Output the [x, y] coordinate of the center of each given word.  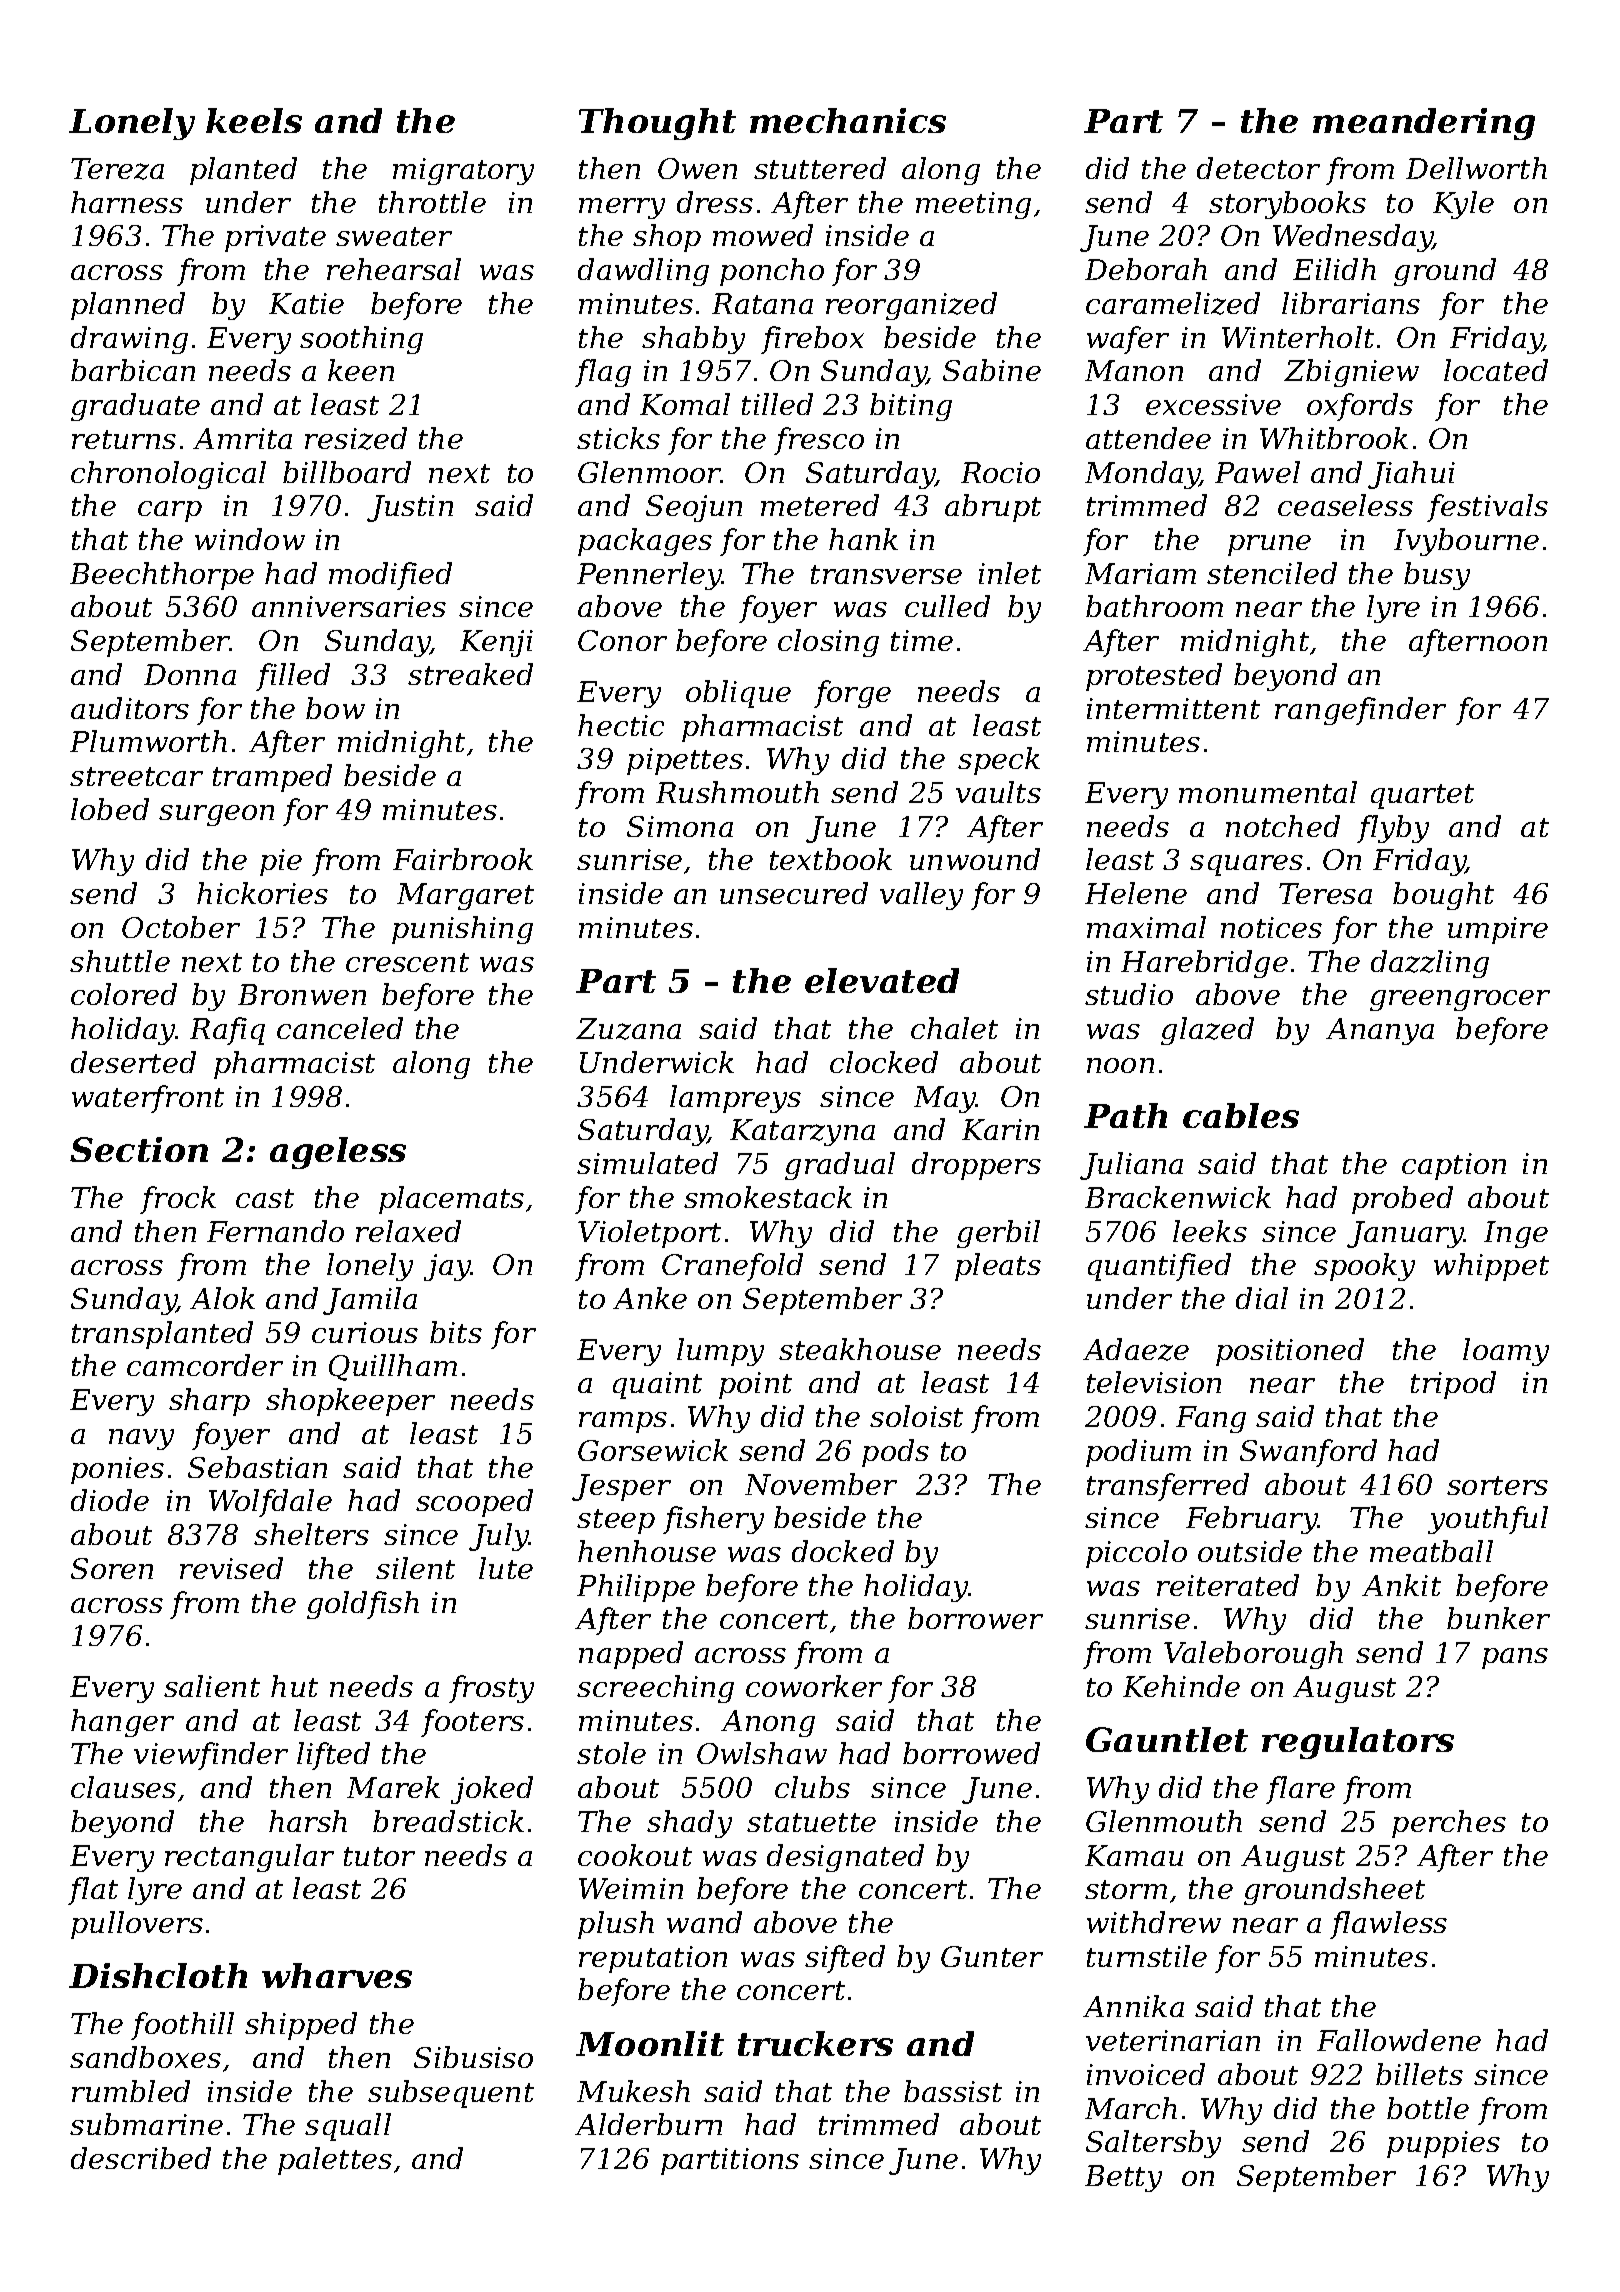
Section [139, 1149]
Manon [1134, 370]
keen [361, 370]
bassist [953, 2091]
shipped [301, 2026]
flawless [1388, 1925]
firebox [812, 340]
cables [1241, 1115]
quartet [1422, 796]
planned [128, 306]
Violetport [649, 1234]
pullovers [137, 1925]
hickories [262, 893]
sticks [618, 438]
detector [1258, 168]
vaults [998, 792]
